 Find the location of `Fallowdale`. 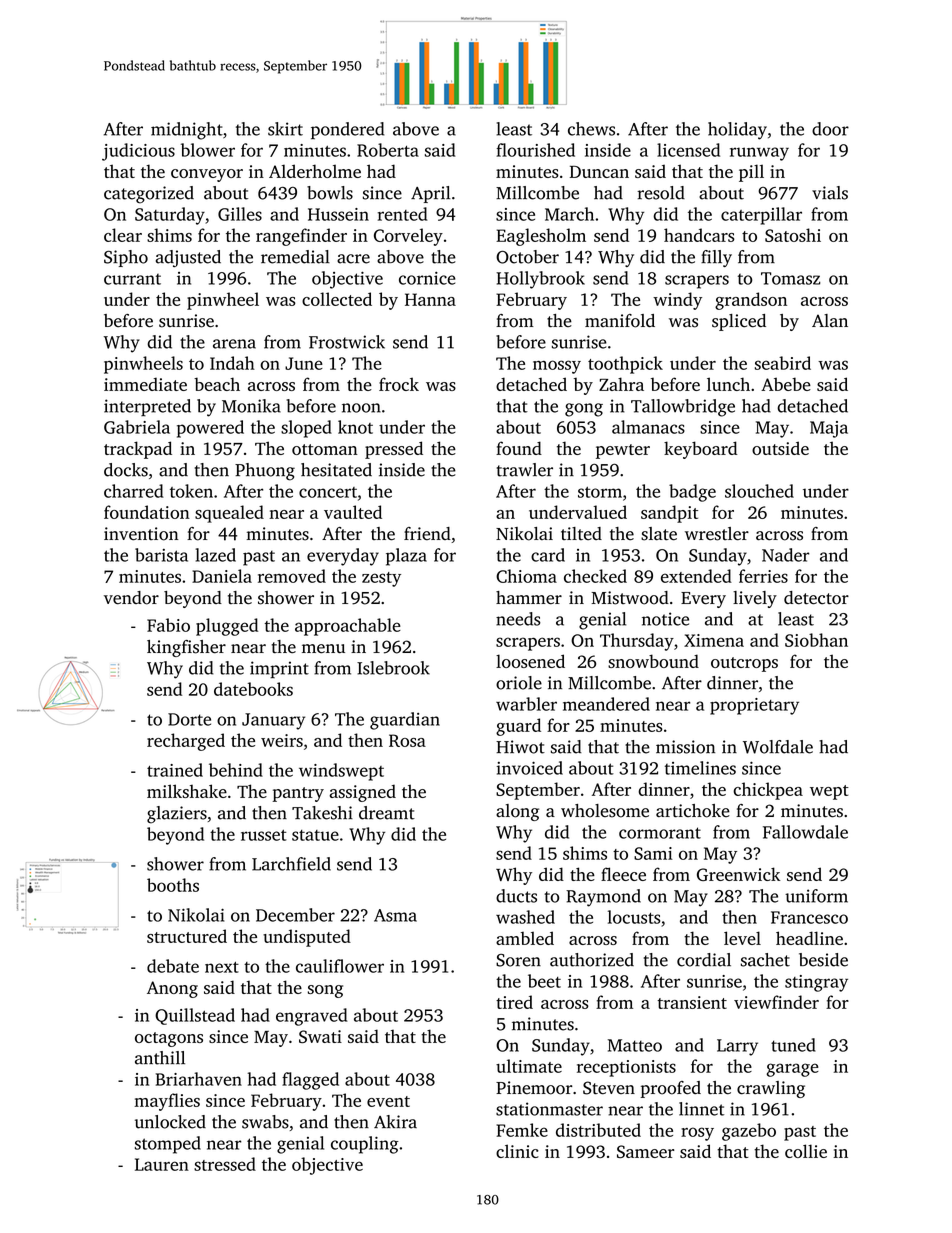

Fallowdale is located at coordinates (805, 832).
